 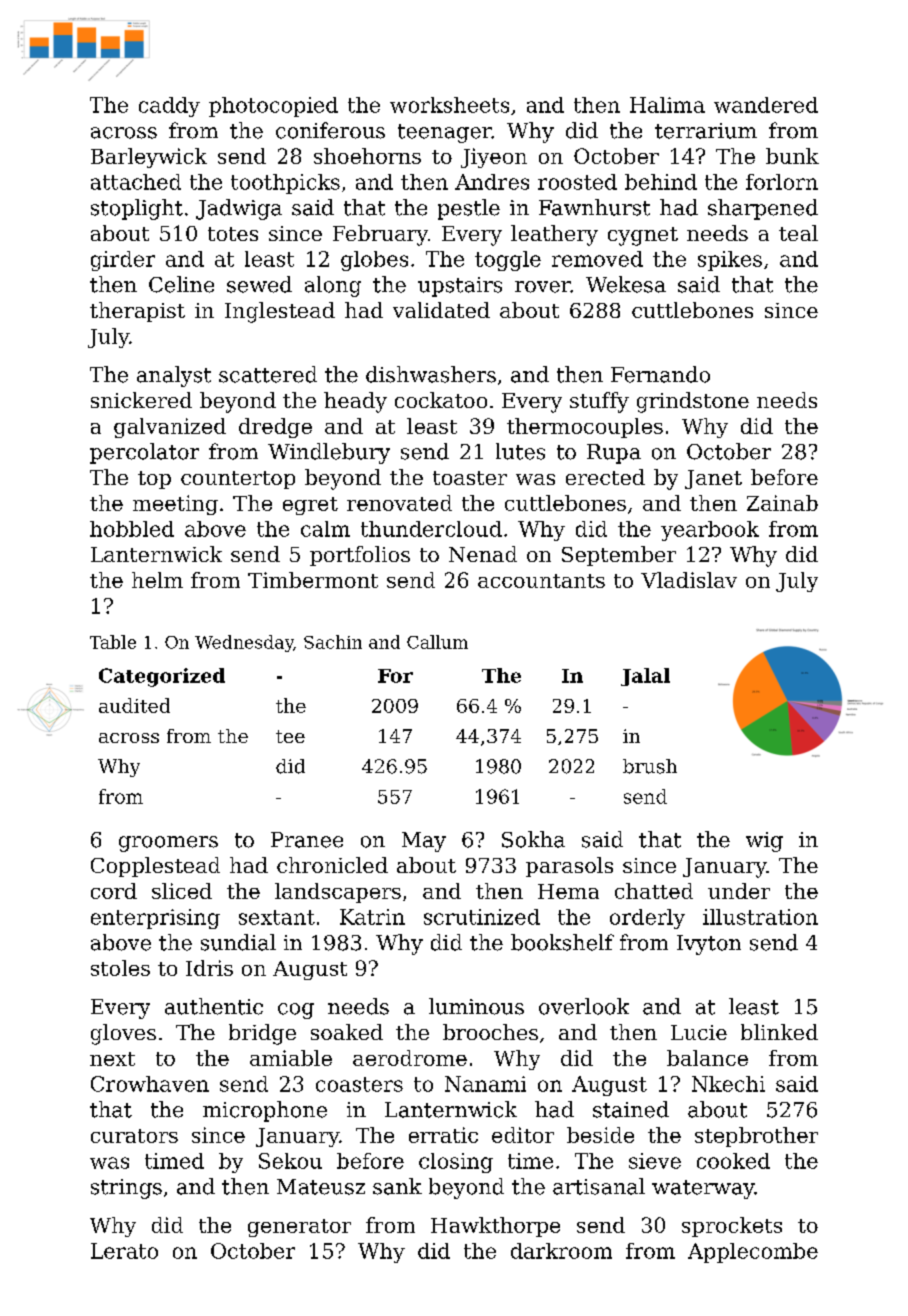 What do you see at coordinates (495, 1227) in the screenshot?
I see `Hawkthorpe` at bounding box center [495, 1227].
